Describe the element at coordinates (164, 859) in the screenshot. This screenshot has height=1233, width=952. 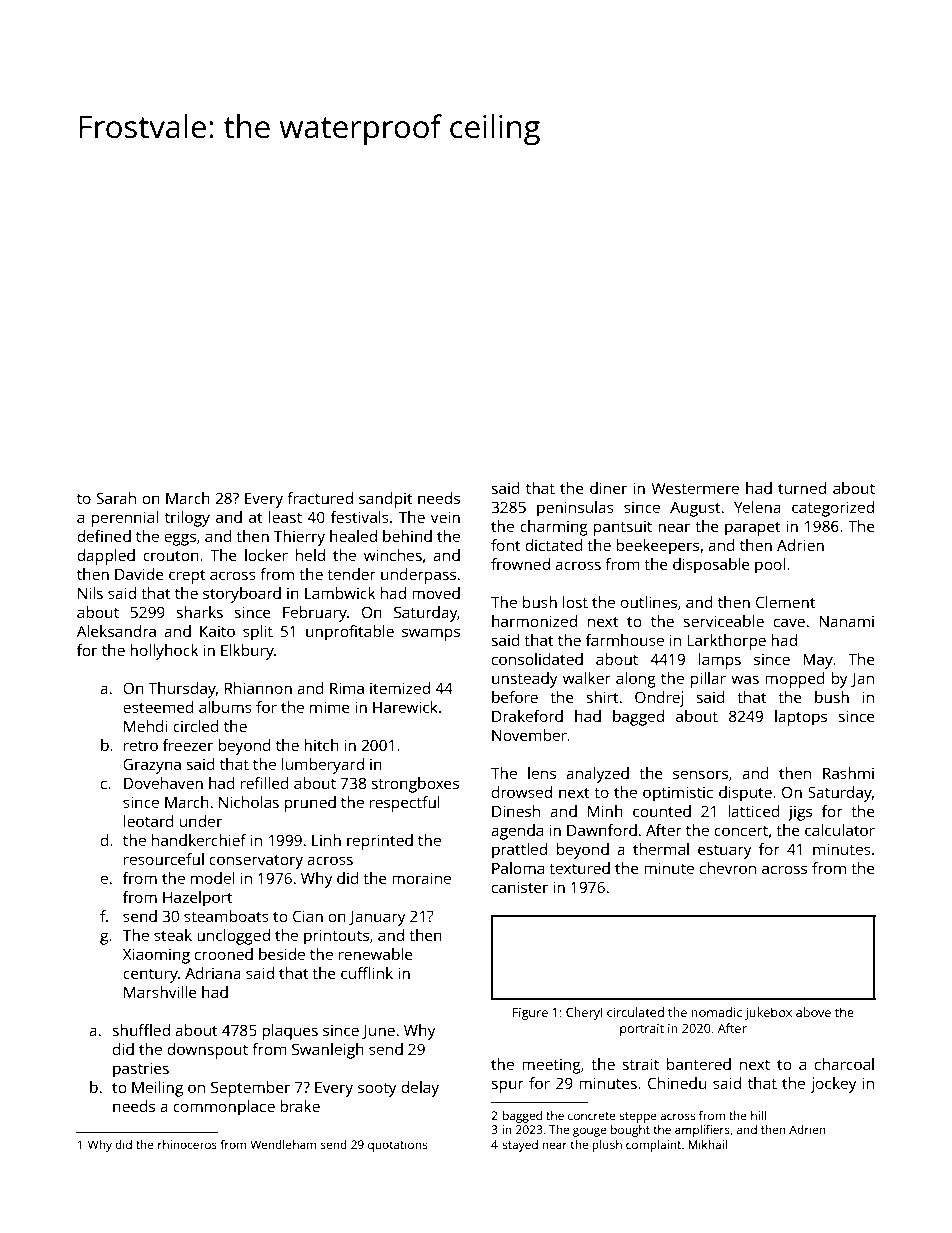
I see `resourceful` at that location.
